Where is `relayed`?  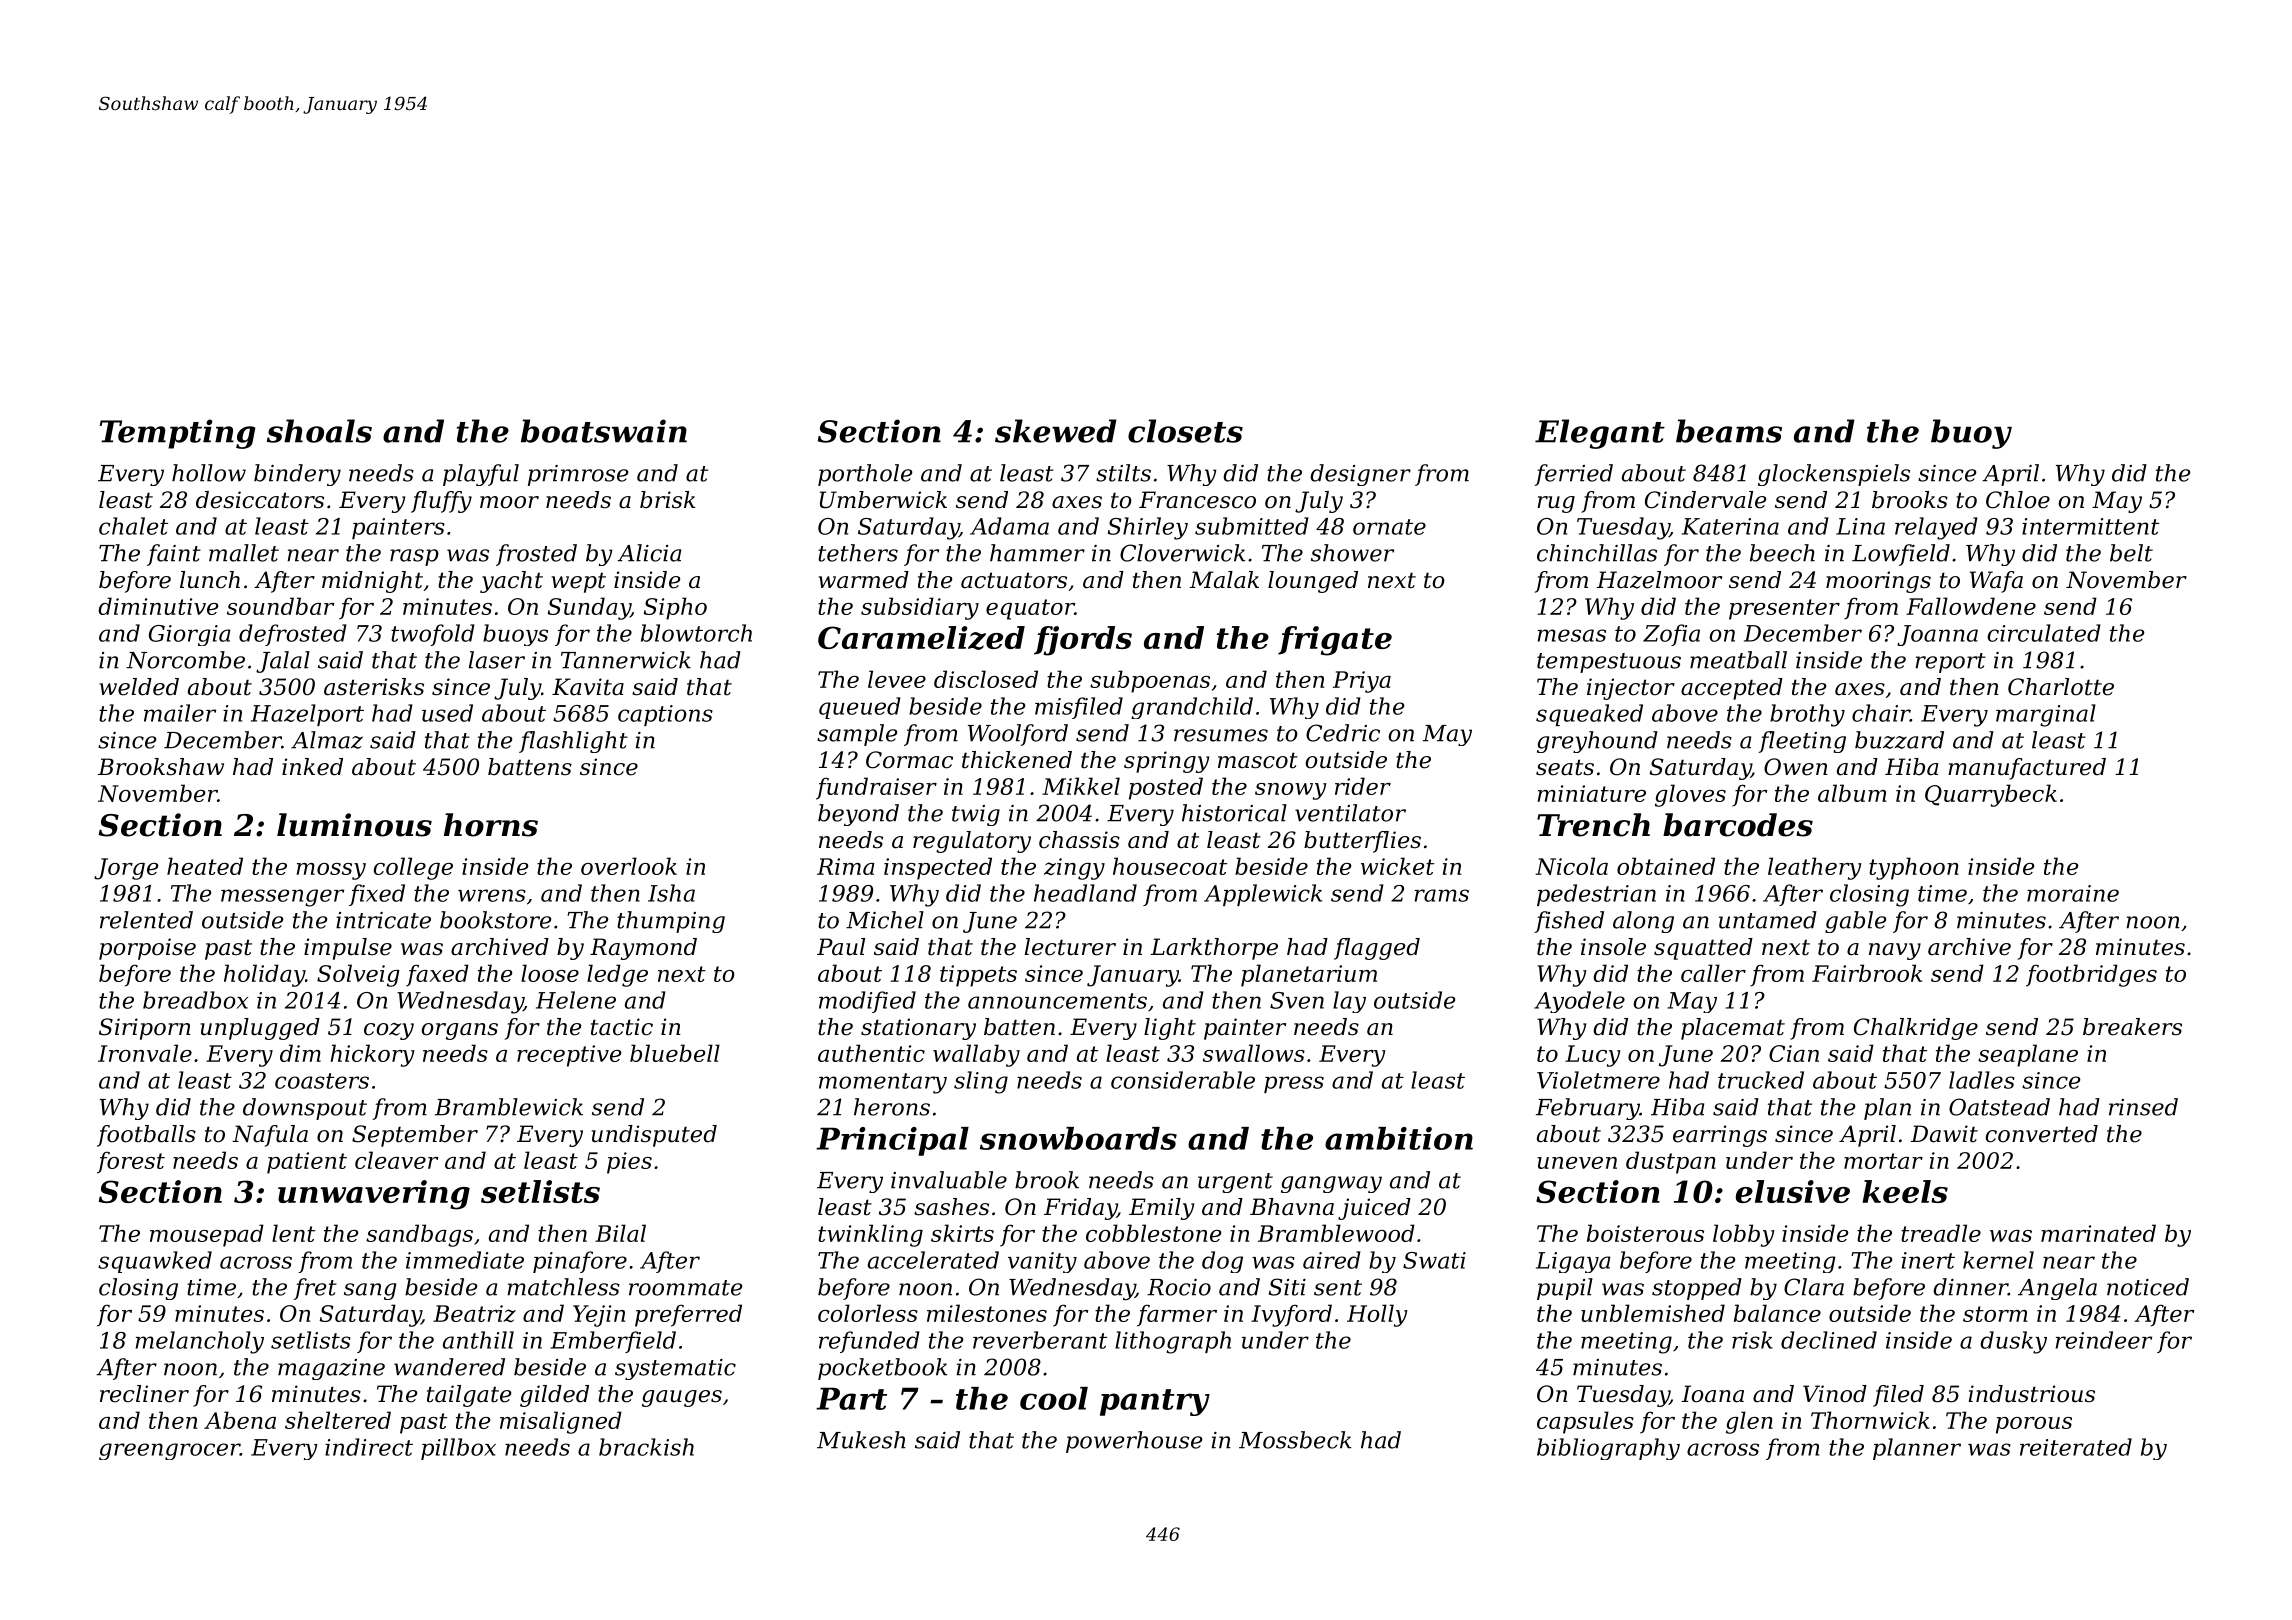 relayed is located at coordinates (1936, 528).
